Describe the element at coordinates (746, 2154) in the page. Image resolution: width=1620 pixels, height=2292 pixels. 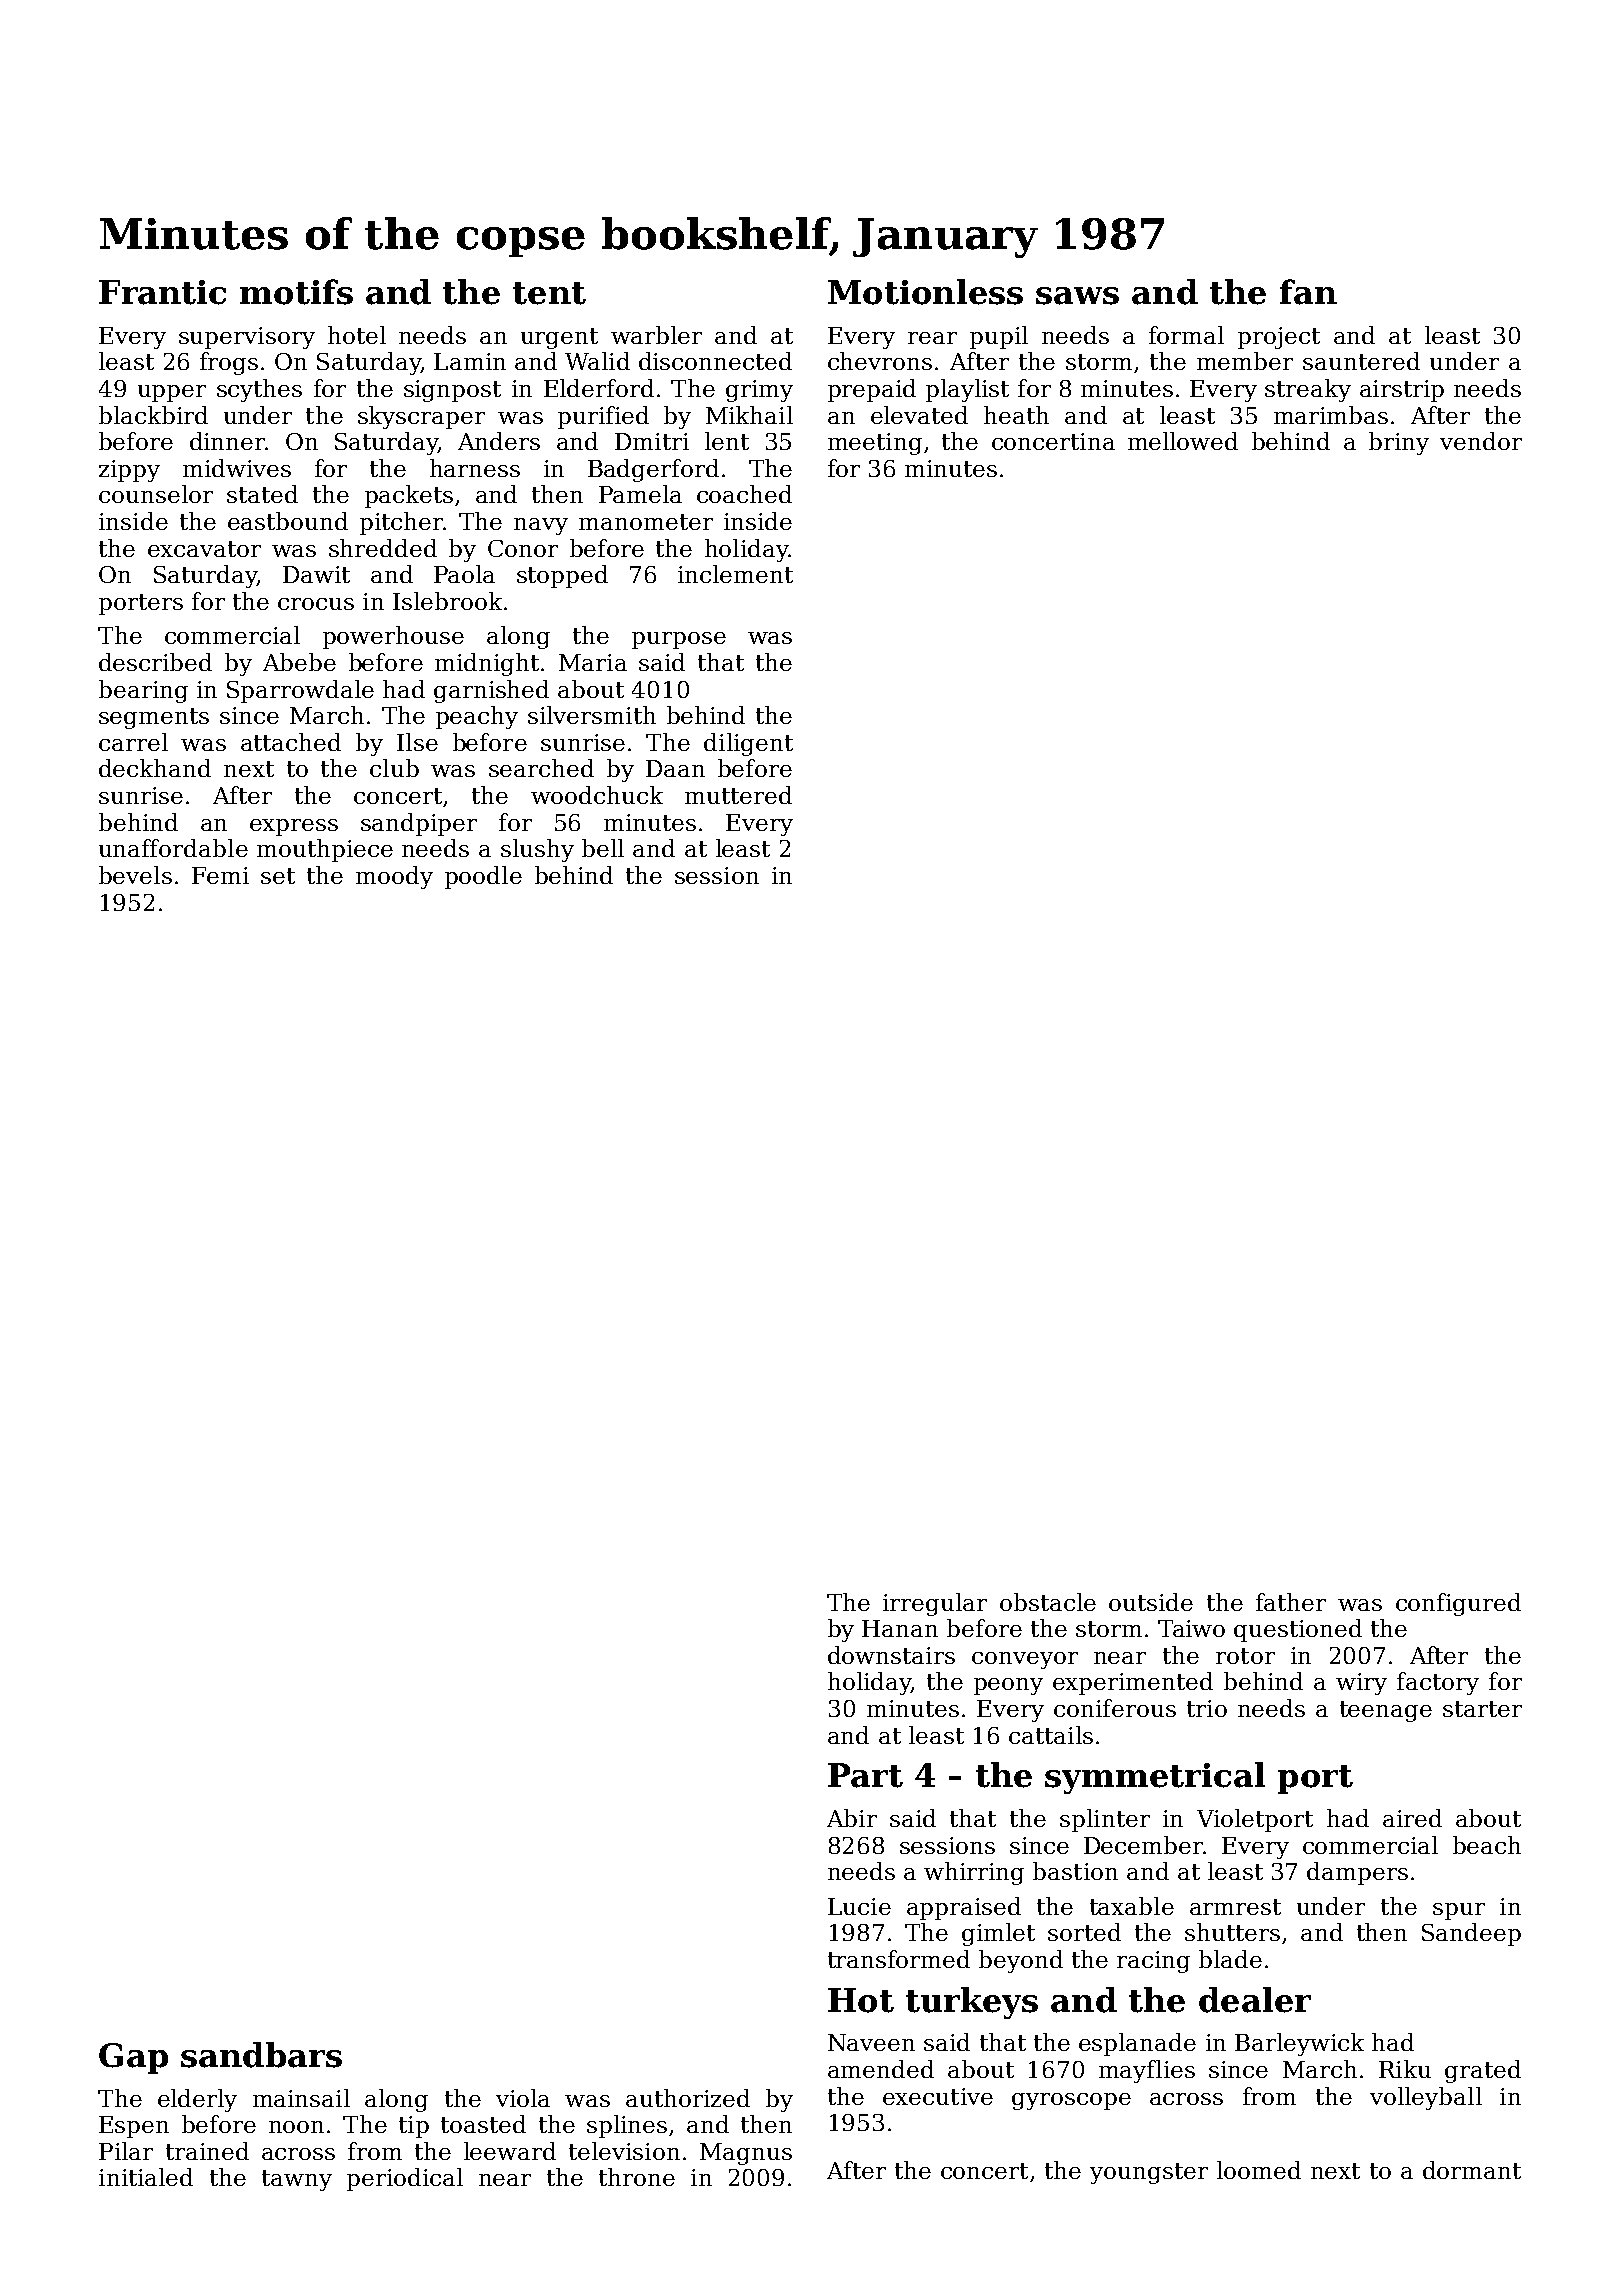
I see `Magnus` at that location.
